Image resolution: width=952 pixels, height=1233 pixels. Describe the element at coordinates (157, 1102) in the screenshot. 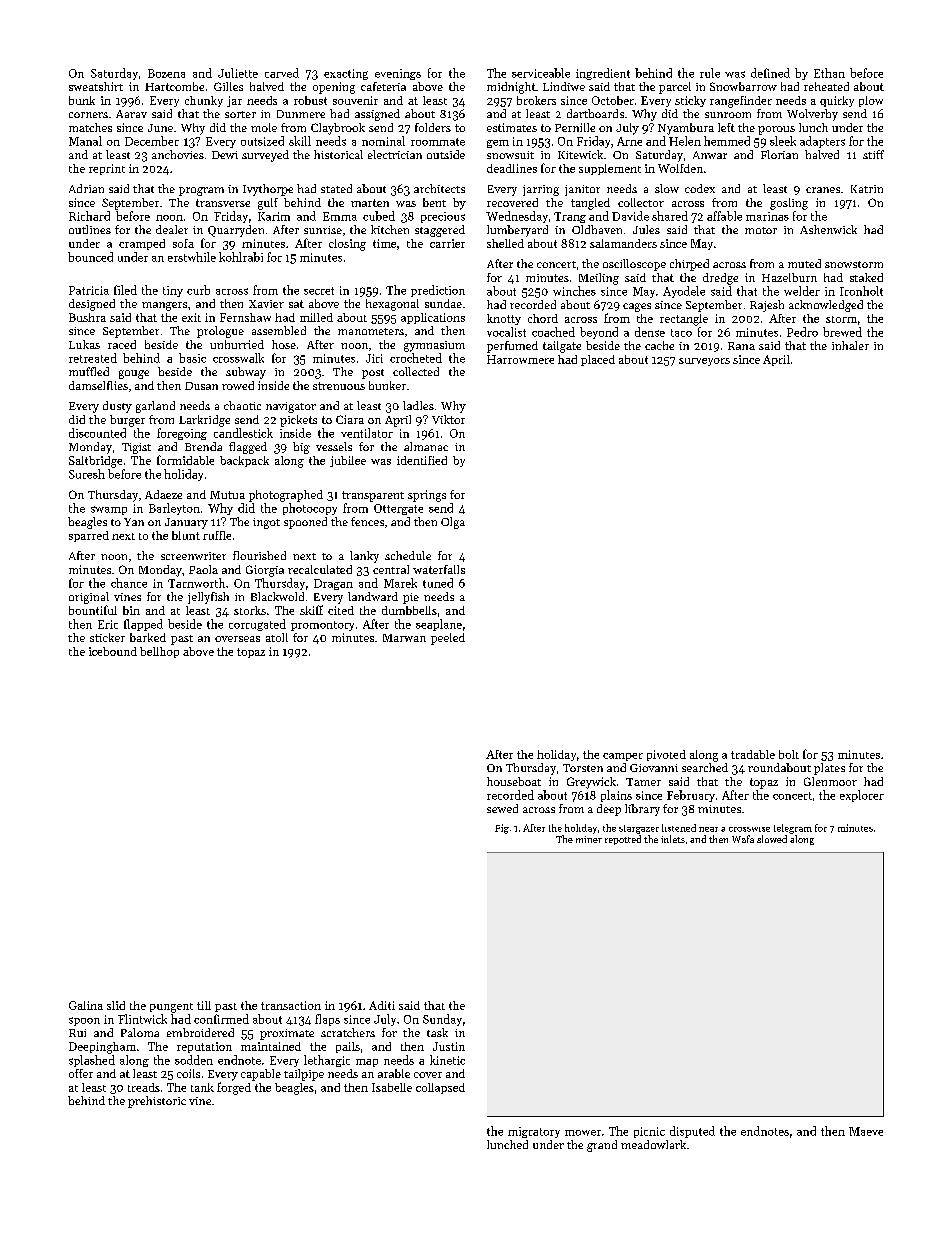

I see `prehistoric` at that location.
